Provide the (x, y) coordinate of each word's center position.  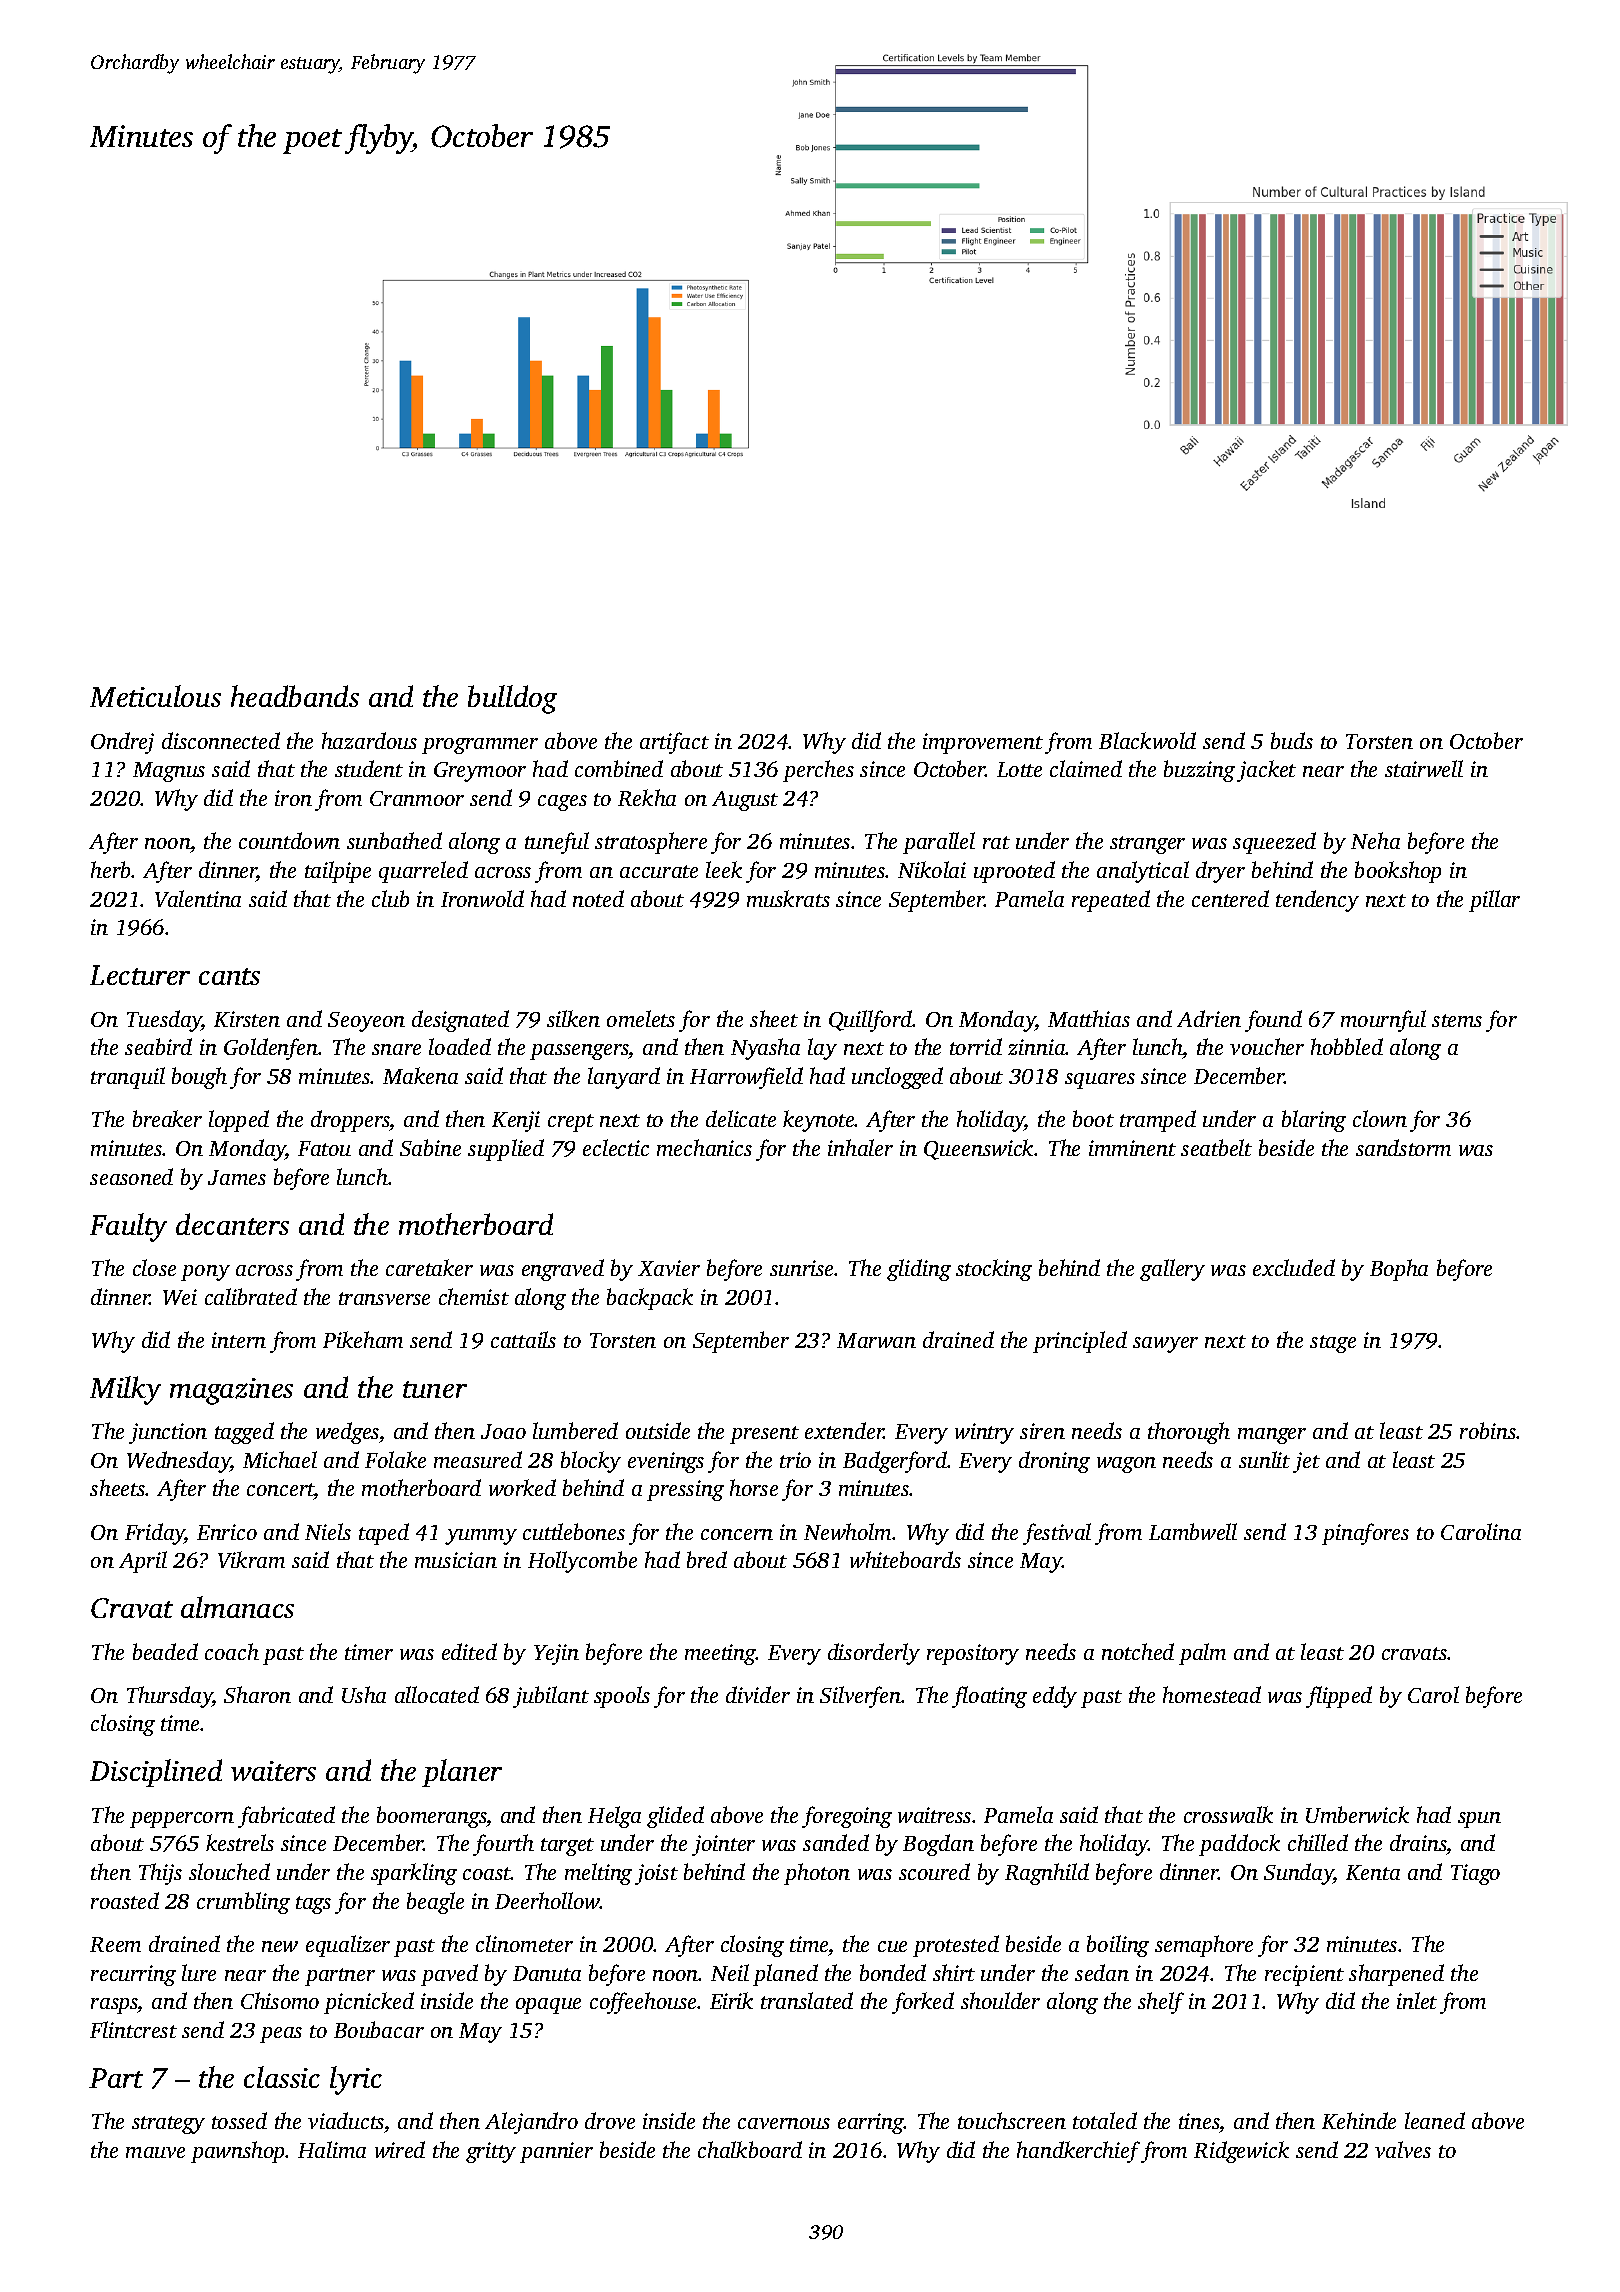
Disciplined (156, 1773)
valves (1403, 2149)
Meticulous (155, 696)
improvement (983, 743)
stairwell (1424, 768)
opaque (548, 2006)
